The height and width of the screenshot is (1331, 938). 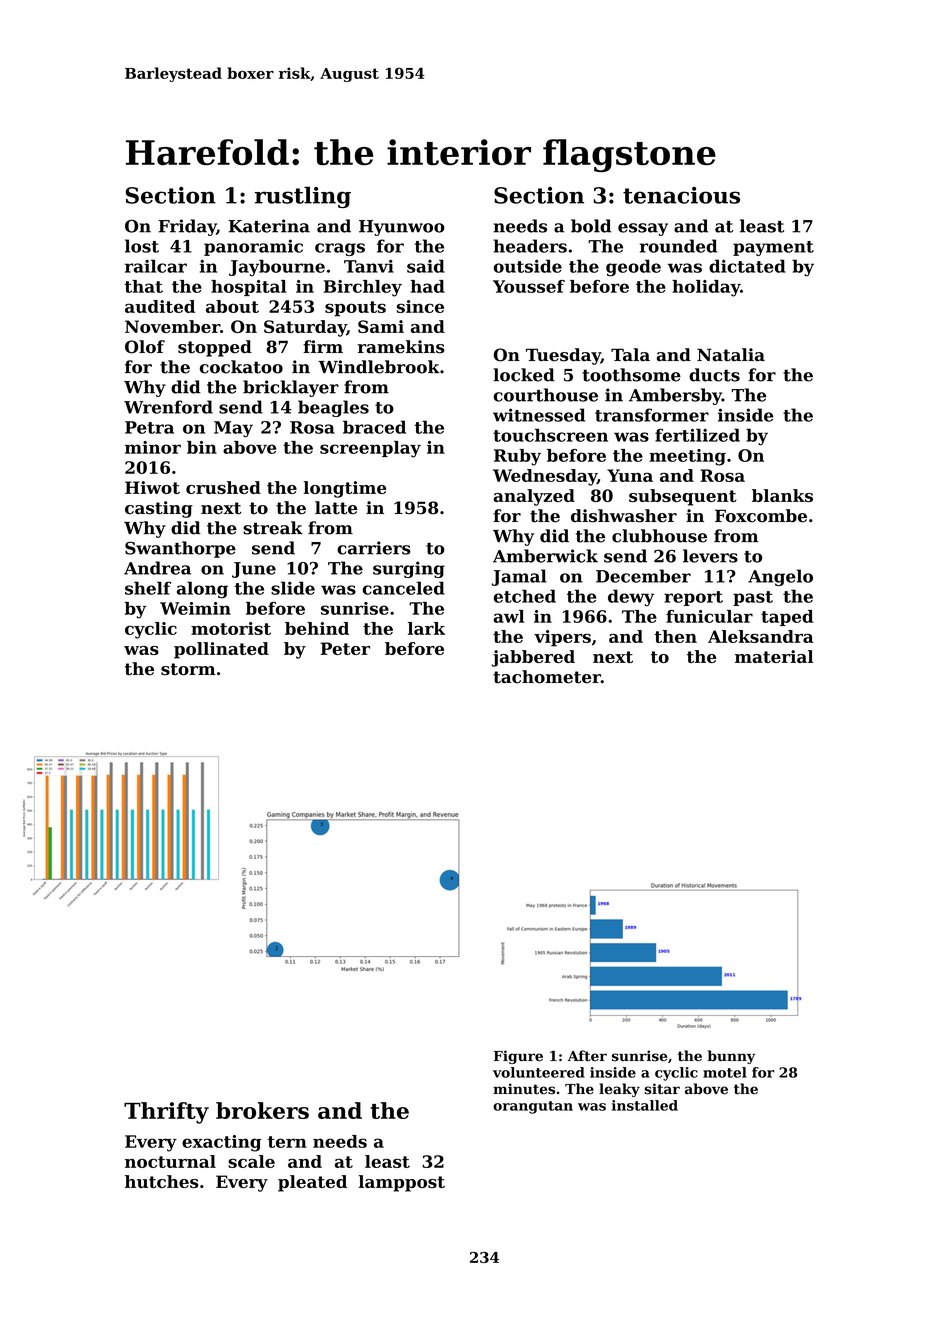 What do you see at coordinates (142, 246) in the screenshot?
I see `lost` at bounding box center [142, 246].
